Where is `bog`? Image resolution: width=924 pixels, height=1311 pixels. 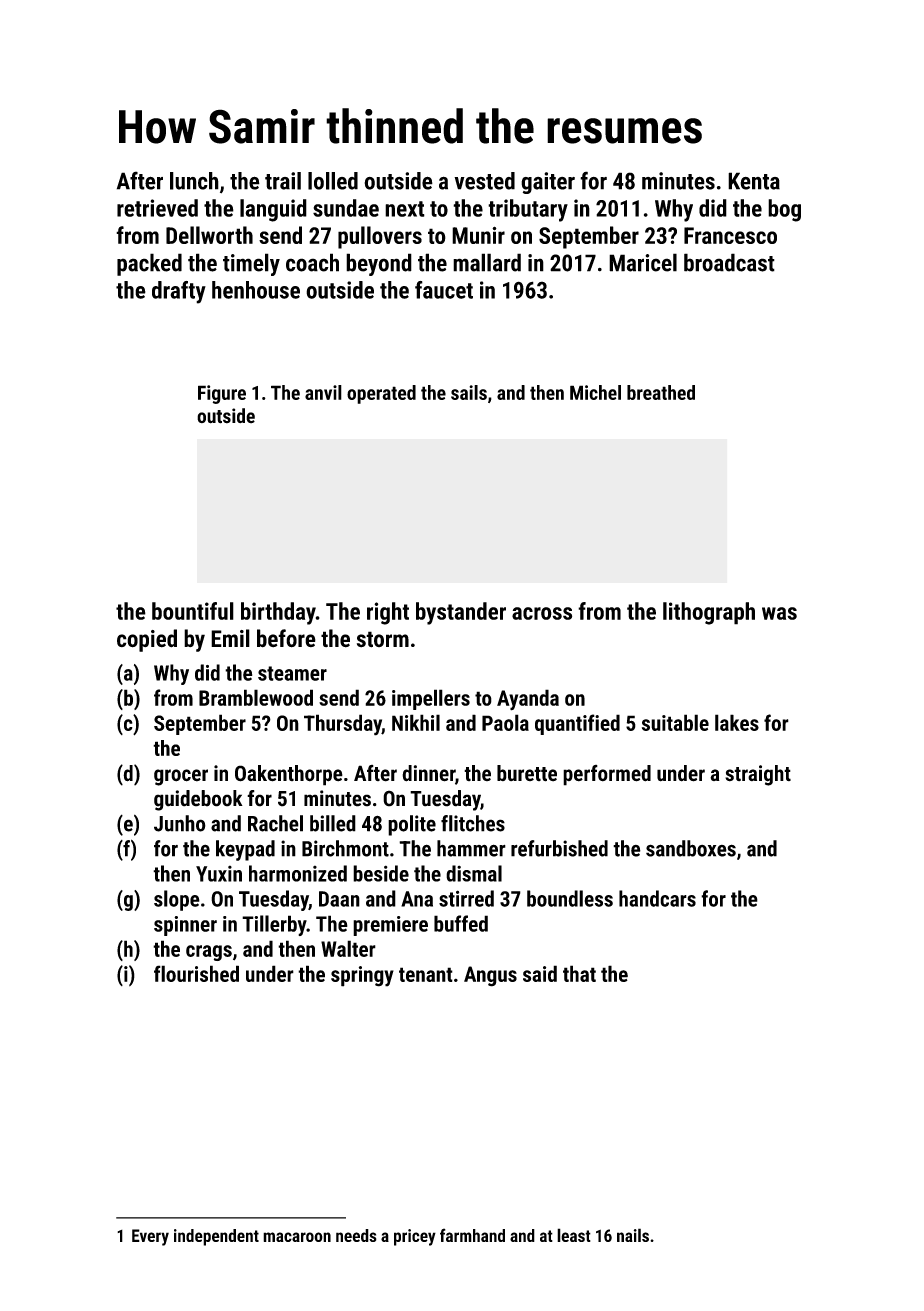 bog is located at coordinates (784, 210).
